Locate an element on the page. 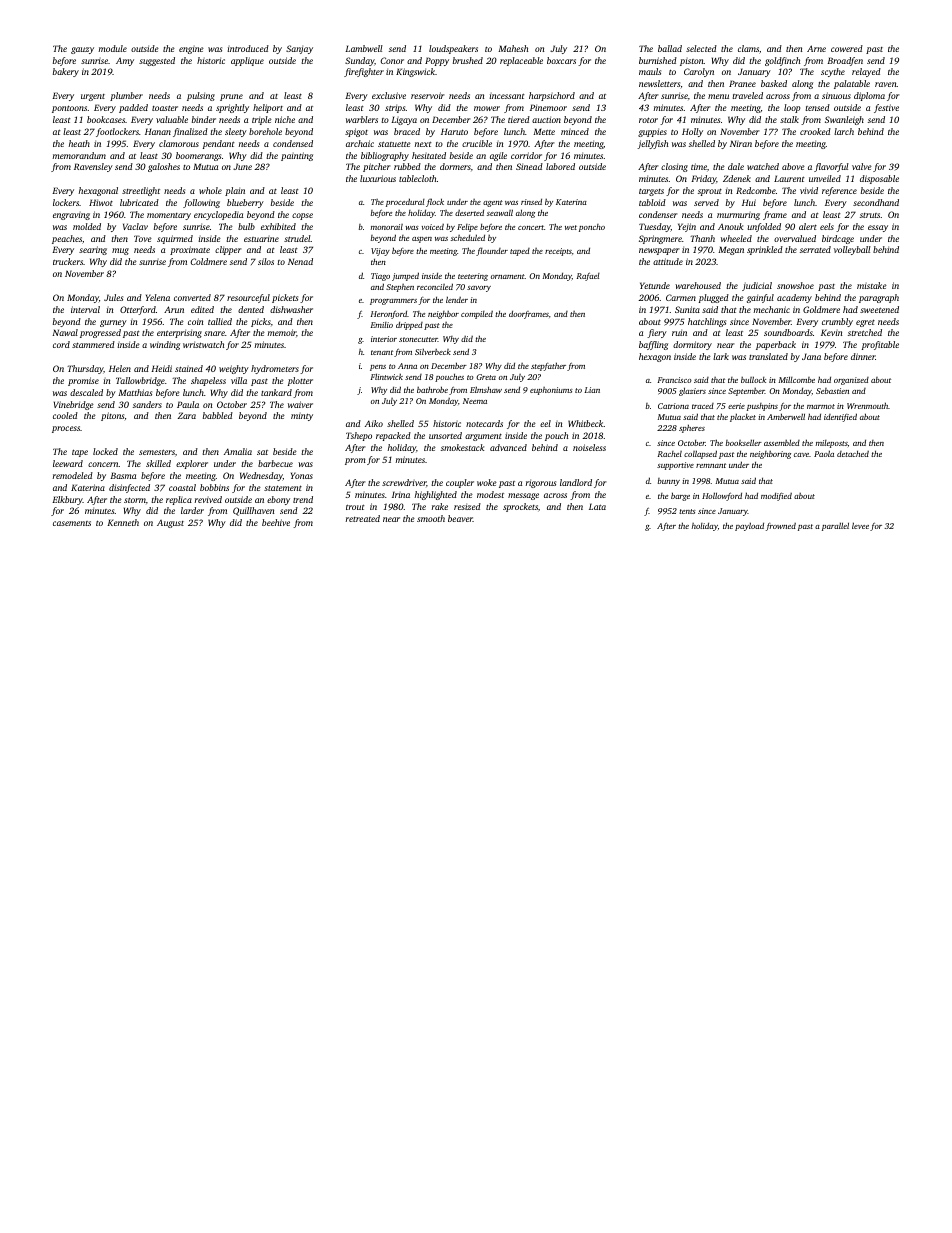 Image resolution: width=952 pixels, height=1233 pixels. pitons is located at coordinates (112, 416).
